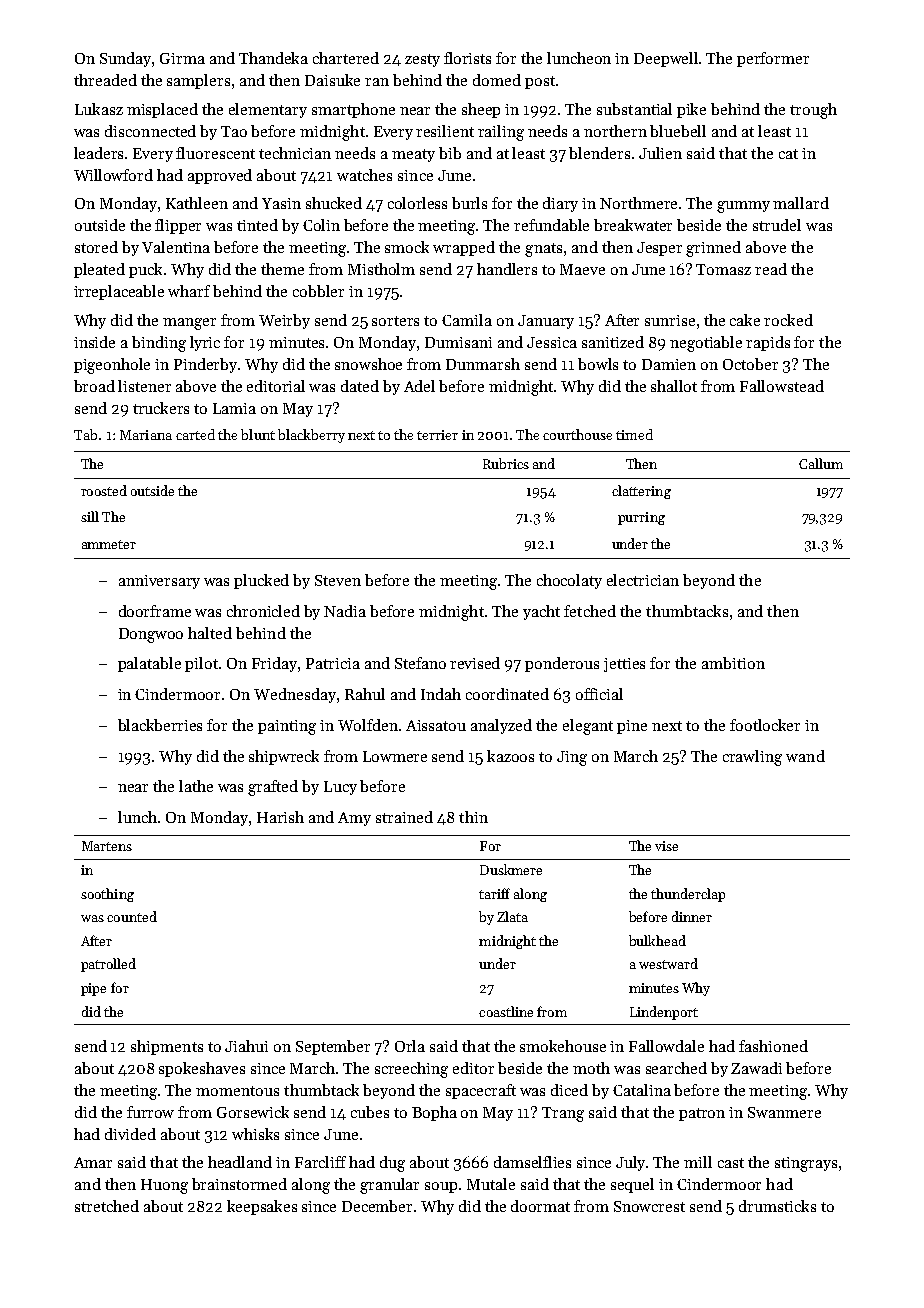 This screenshot has height=1308, width=924. Describe the element at coordinates (773, 59) in the screenshot. I see `performer` at that location.
